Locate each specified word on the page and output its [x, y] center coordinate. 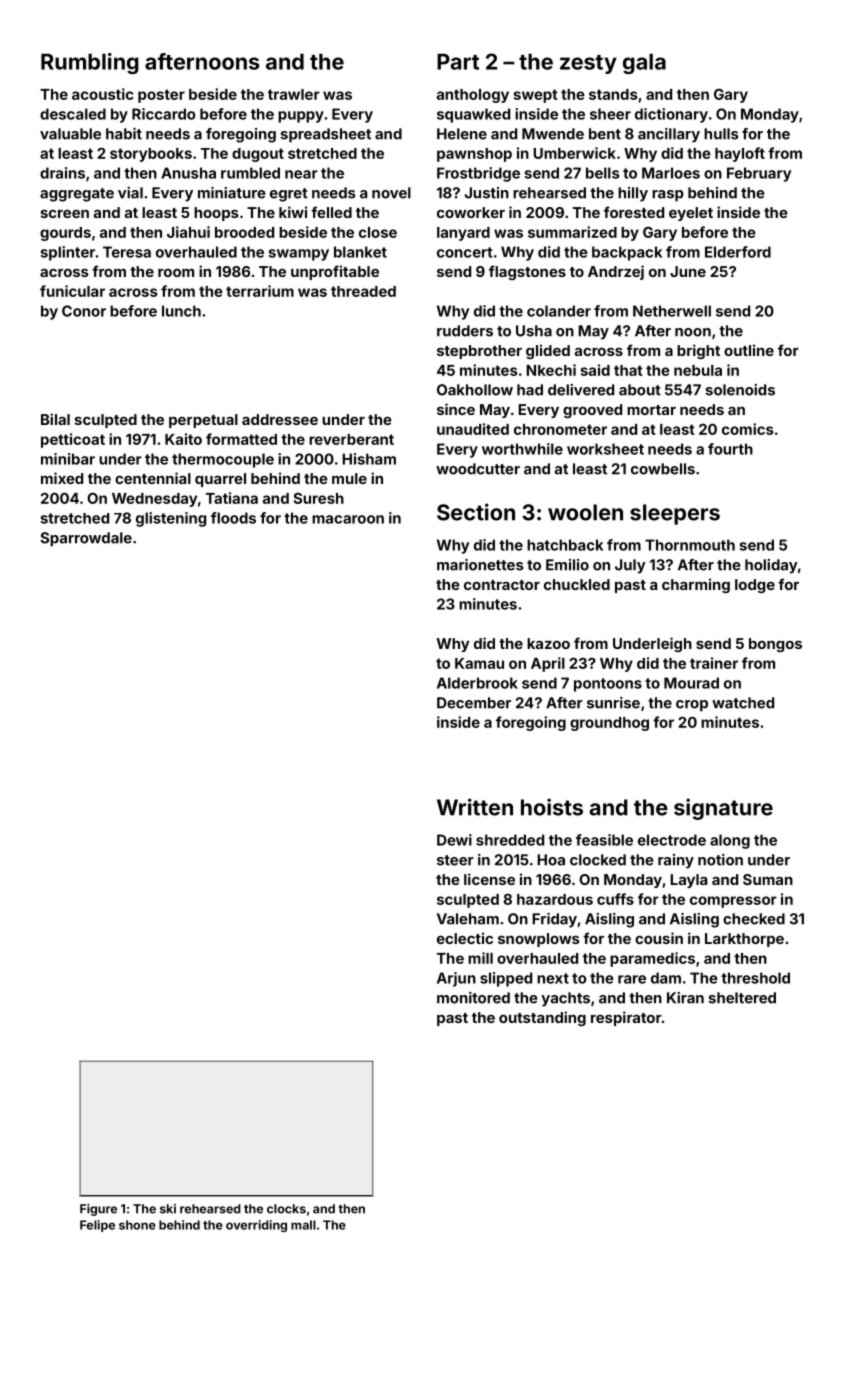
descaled [73, 114]
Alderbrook [477, 683]
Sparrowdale [86, 539]
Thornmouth [690, 545]
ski [168, 1209]
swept [536, 96]
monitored [473, 998]
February [759, 174]
